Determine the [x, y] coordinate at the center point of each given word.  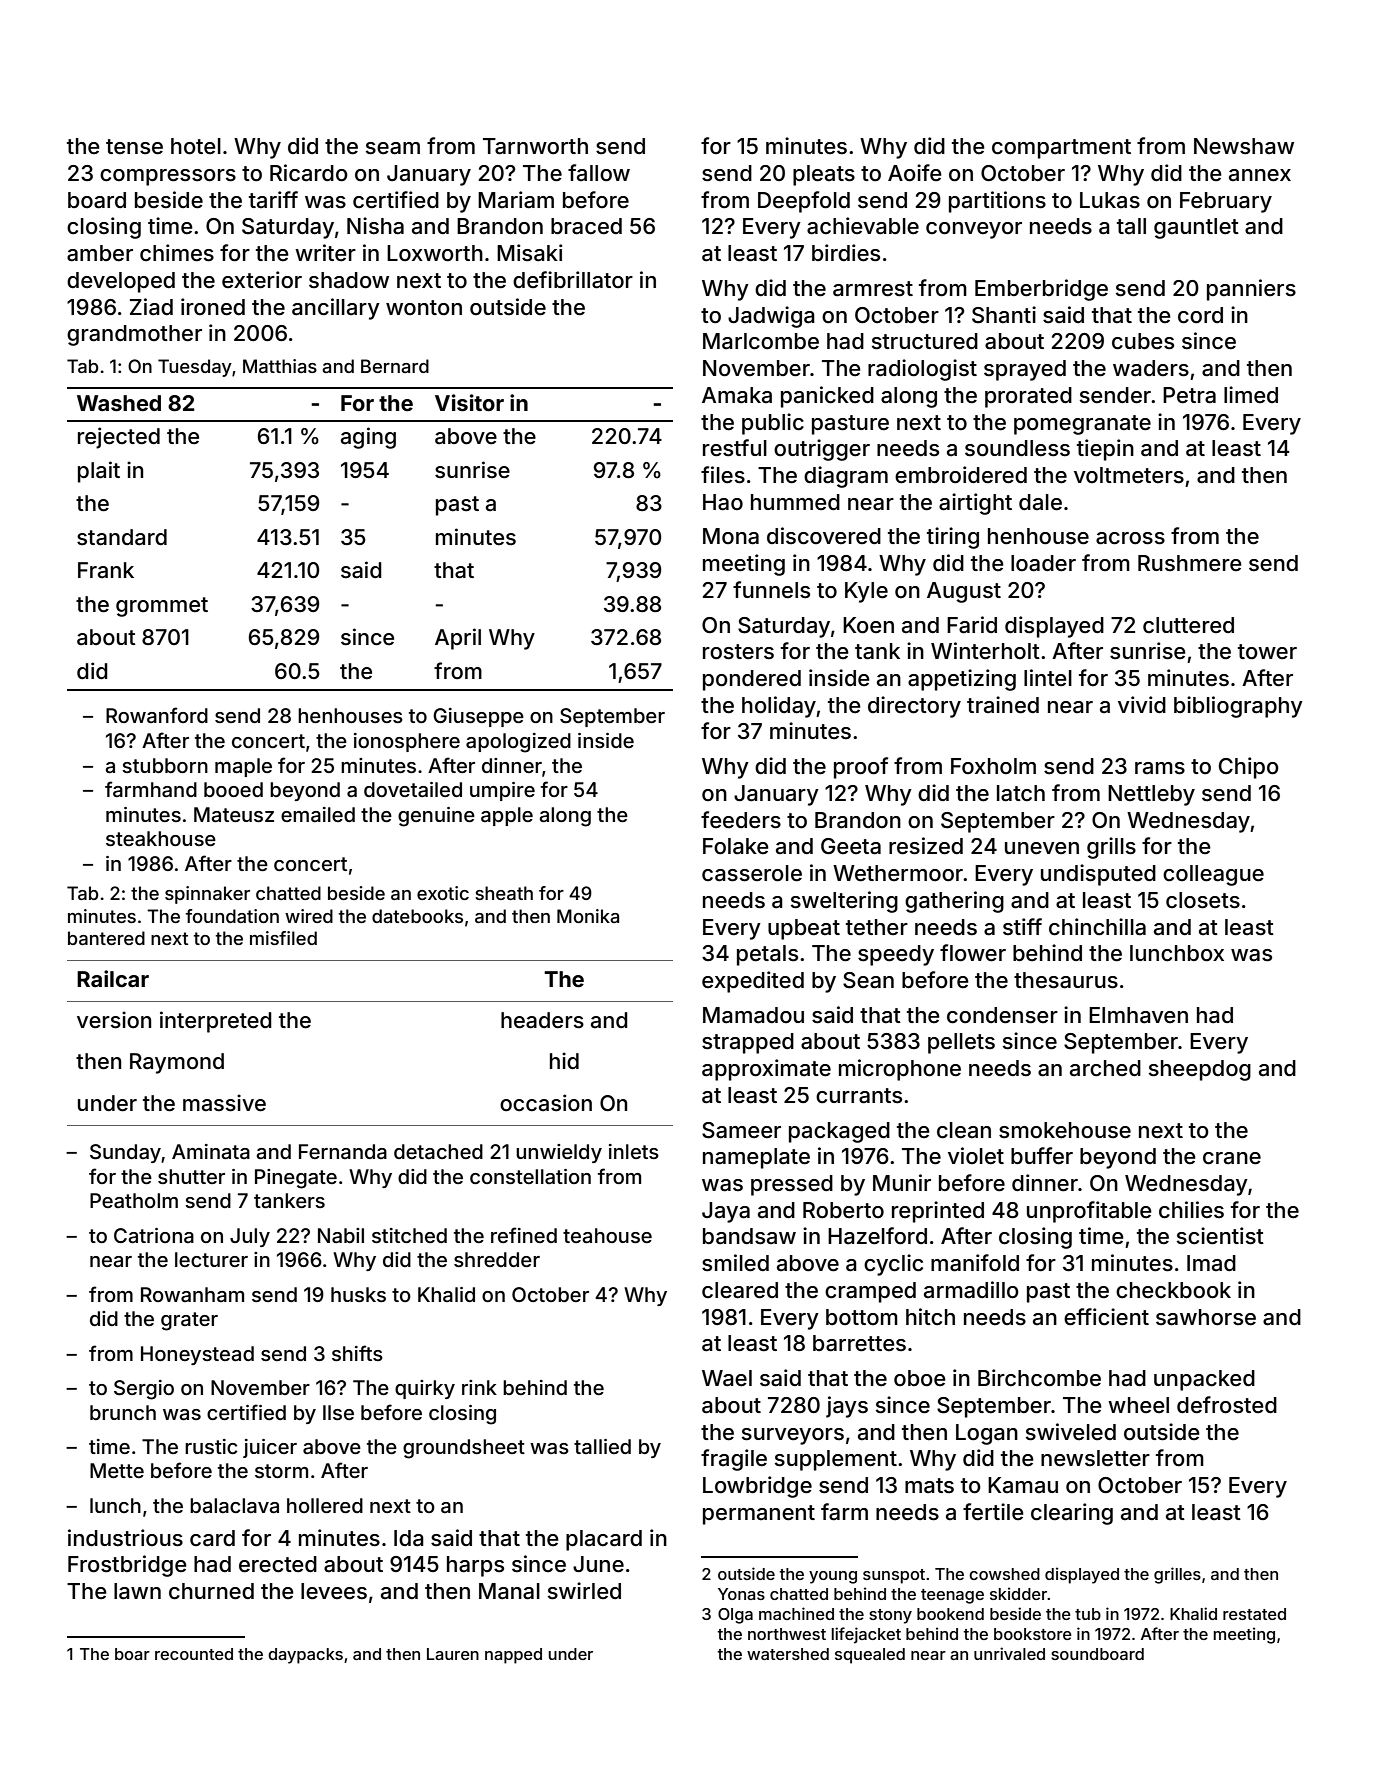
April [458, 639]
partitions [997, 202]
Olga [735, 1616]
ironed [213, 307]
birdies [846, 253]
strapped [748, 1043]
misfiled [283, 938]
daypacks [305, 1656]
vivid [1142, 704]
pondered [752, 680]
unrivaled [1009, 1653]
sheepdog [1200, 1070]
